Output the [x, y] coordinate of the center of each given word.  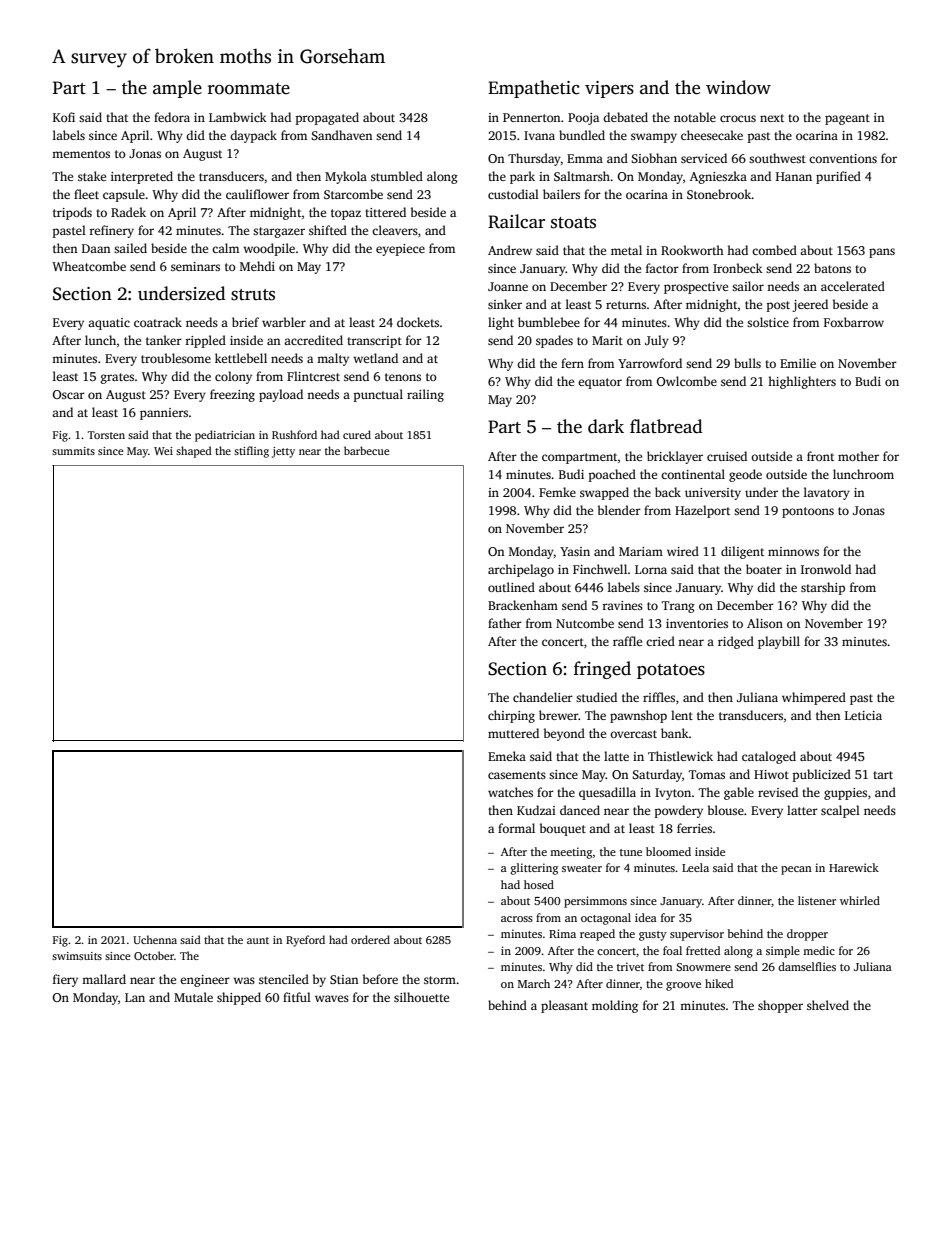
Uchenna [155, 939]
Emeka [507, 756]
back [668, 492]
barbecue [367, 450]
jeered [810, 305]
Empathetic [534, 89]
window [738, 87]
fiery [65, 980]
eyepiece [400, 250]
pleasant [564, 1006]
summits [73, 451]
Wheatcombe [89, 266]
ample [177, 89]
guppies [845, 794]
